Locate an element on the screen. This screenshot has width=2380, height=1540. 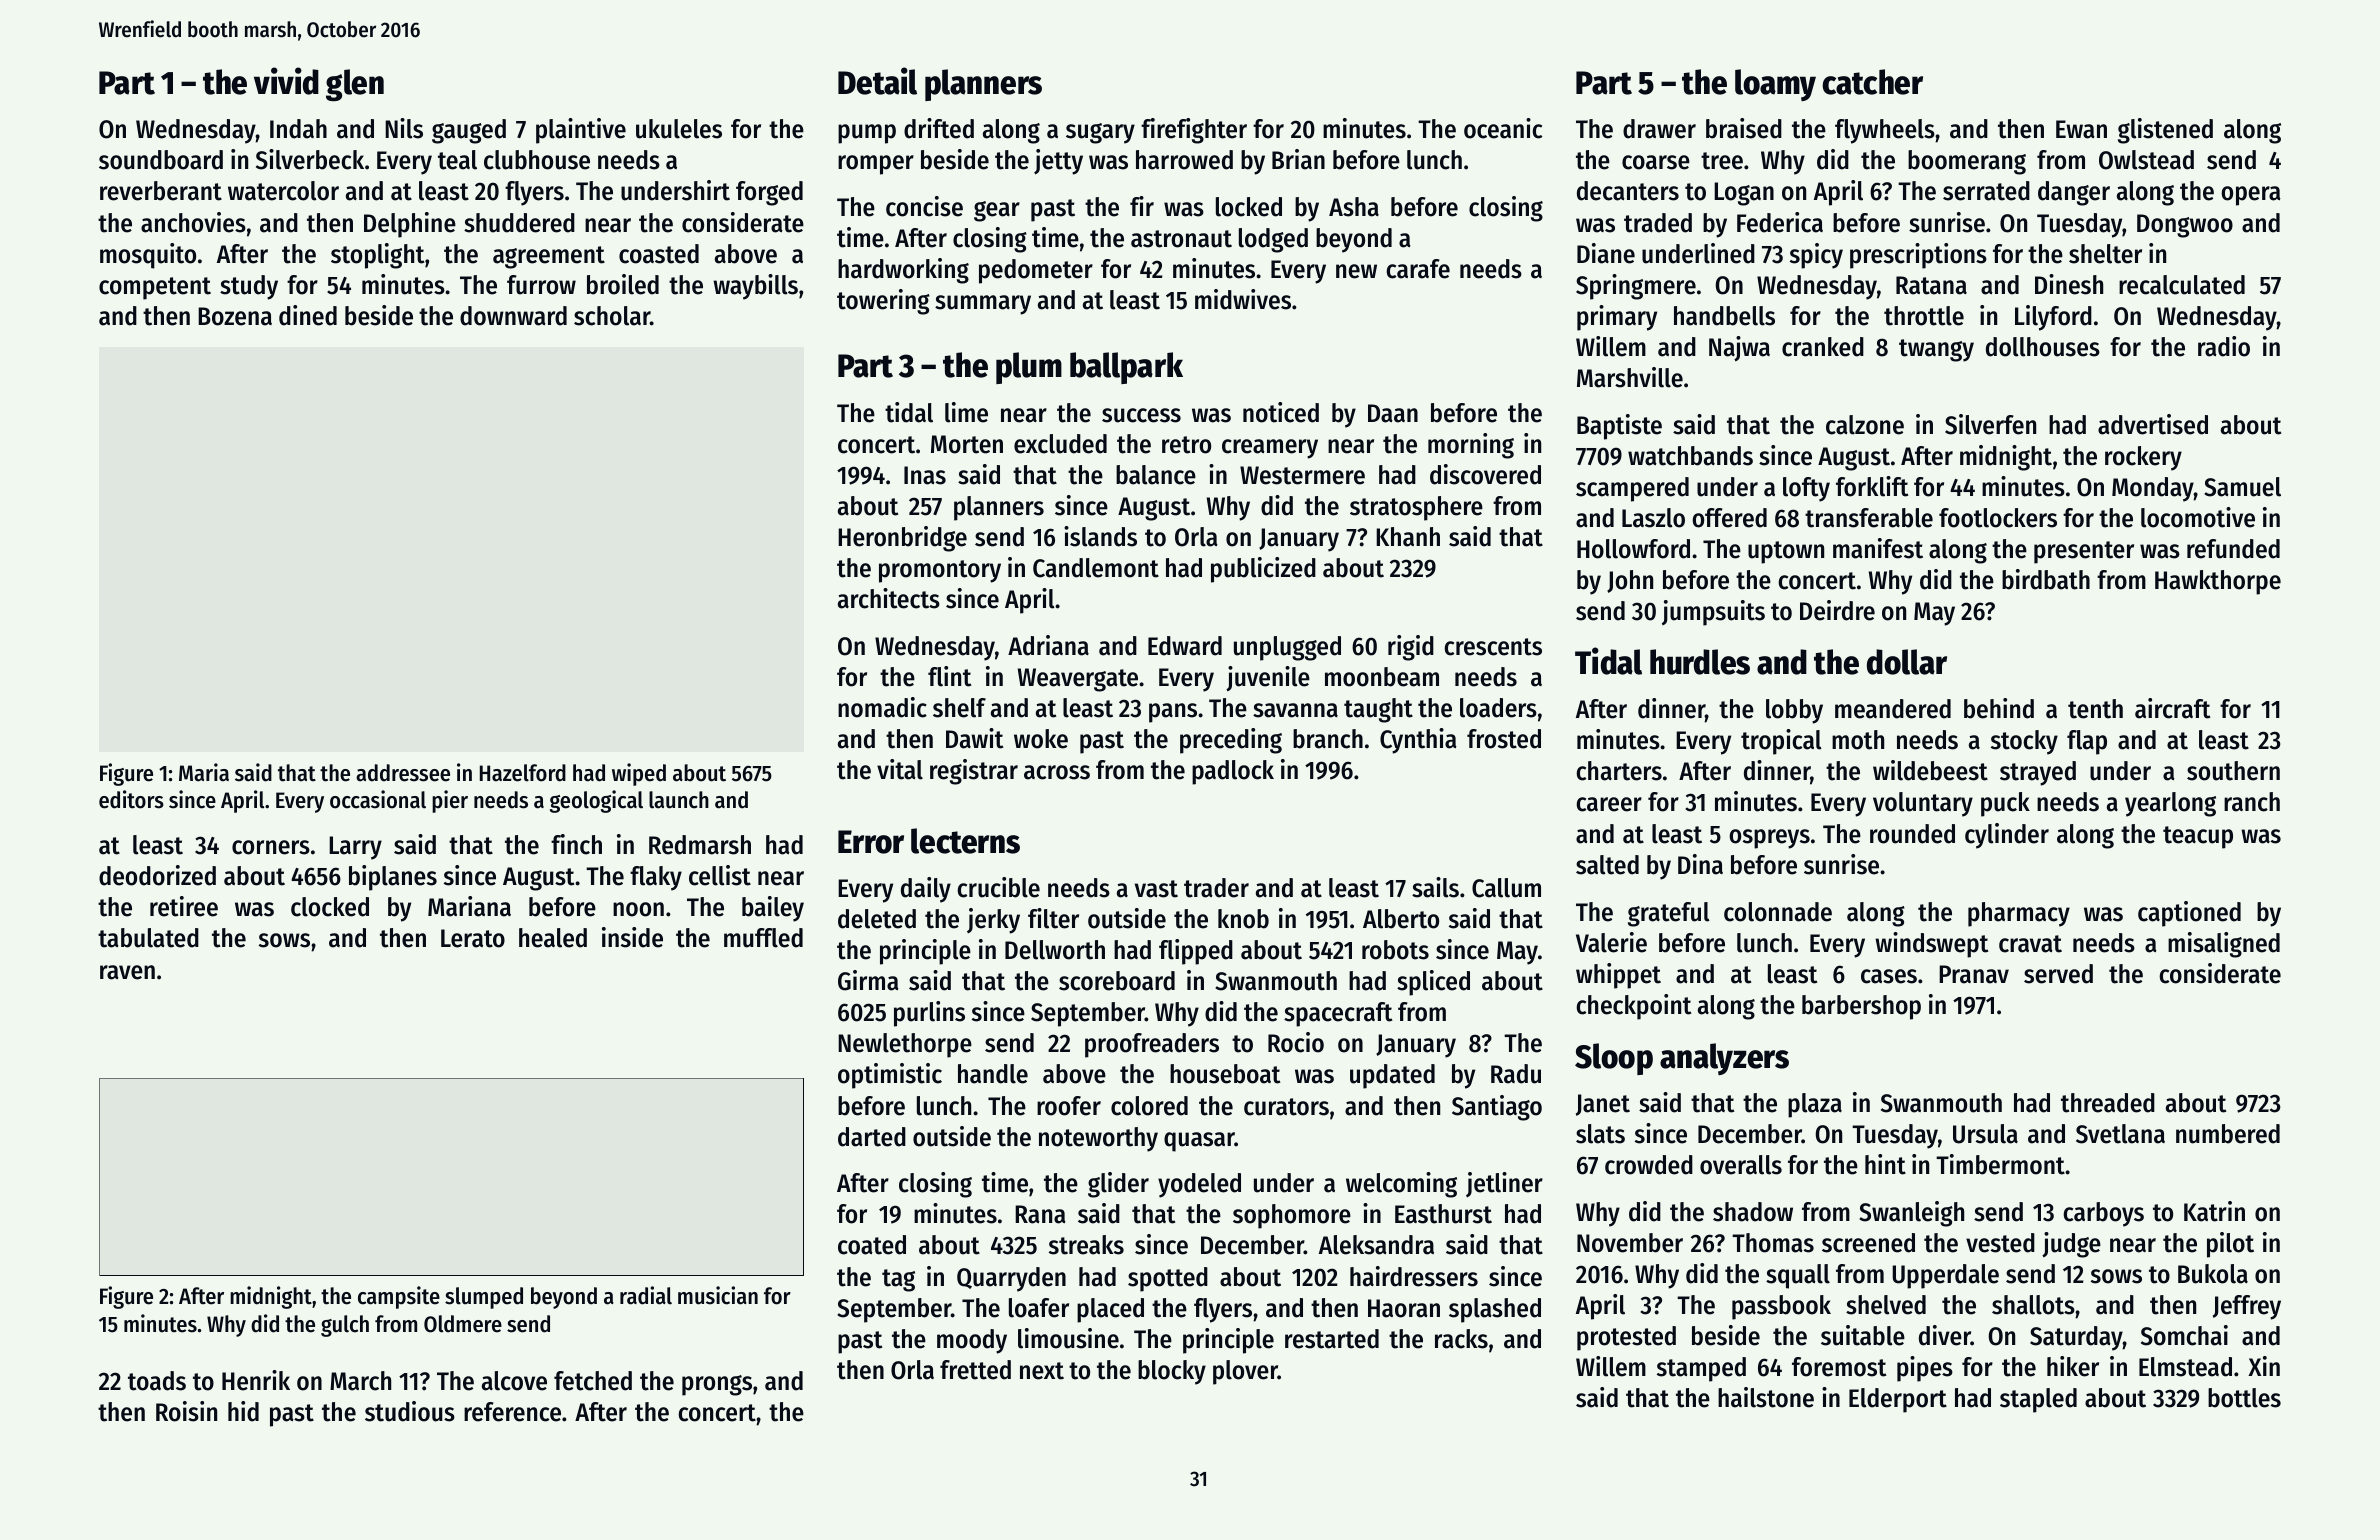
served is located at coordinates (2058, 974).
